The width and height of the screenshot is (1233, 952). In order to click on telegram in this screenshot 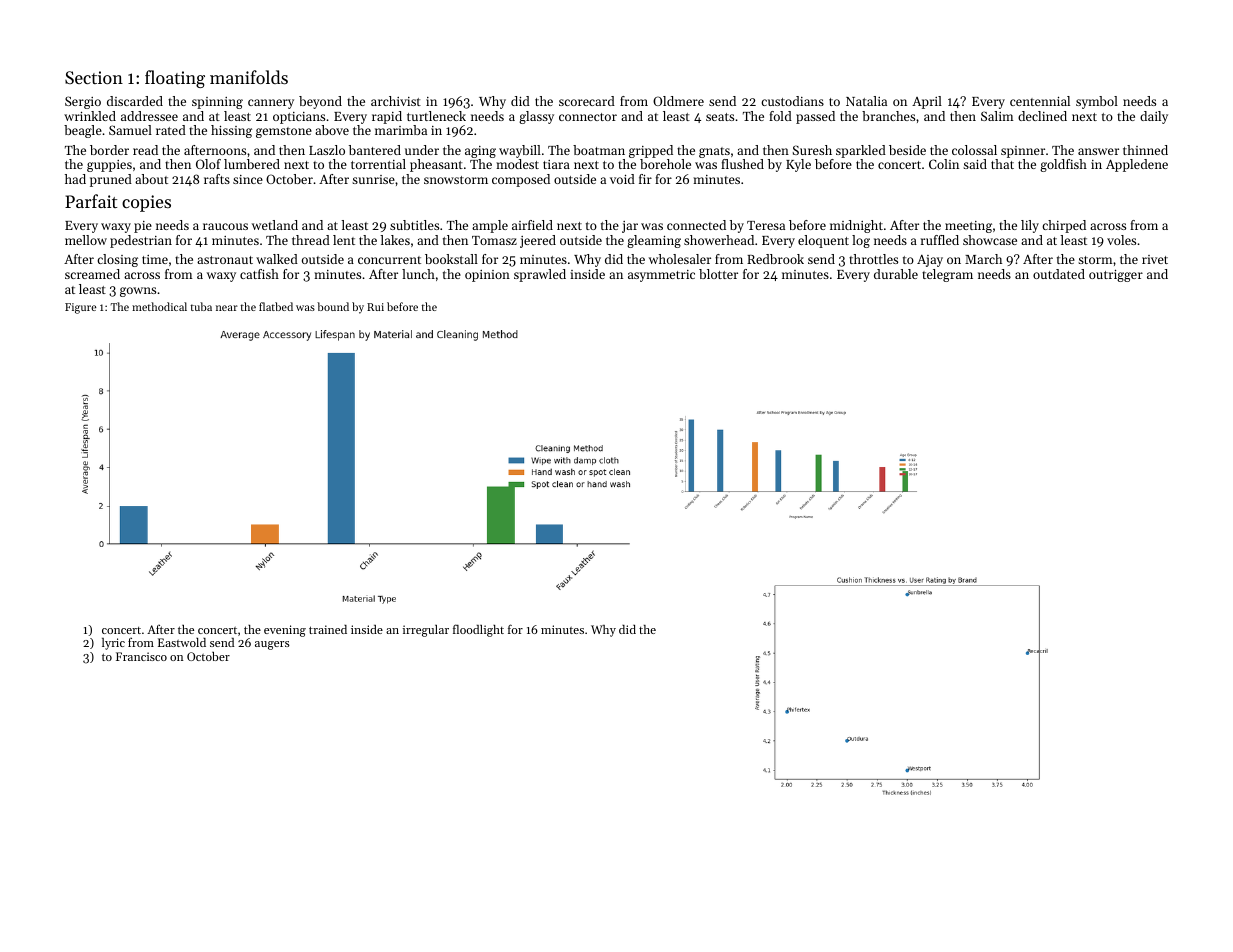, I will do `click(947, 275)`.
